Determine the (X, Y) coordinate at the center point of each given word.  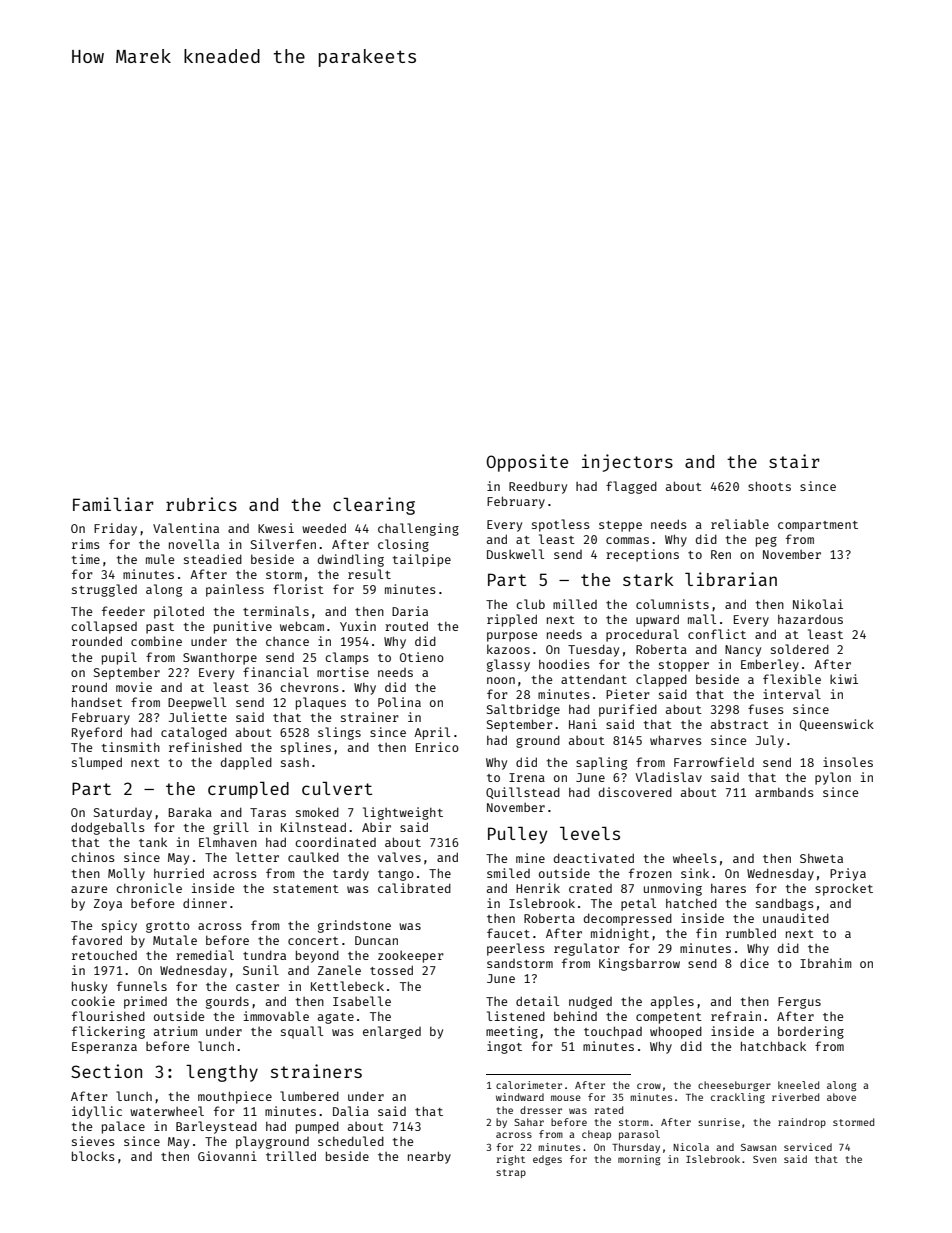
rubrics (201, 504)
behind (575, 1016)
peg (766, 542)
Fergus (799, 1003)
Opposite (527, 463)
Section (106, 1071)
